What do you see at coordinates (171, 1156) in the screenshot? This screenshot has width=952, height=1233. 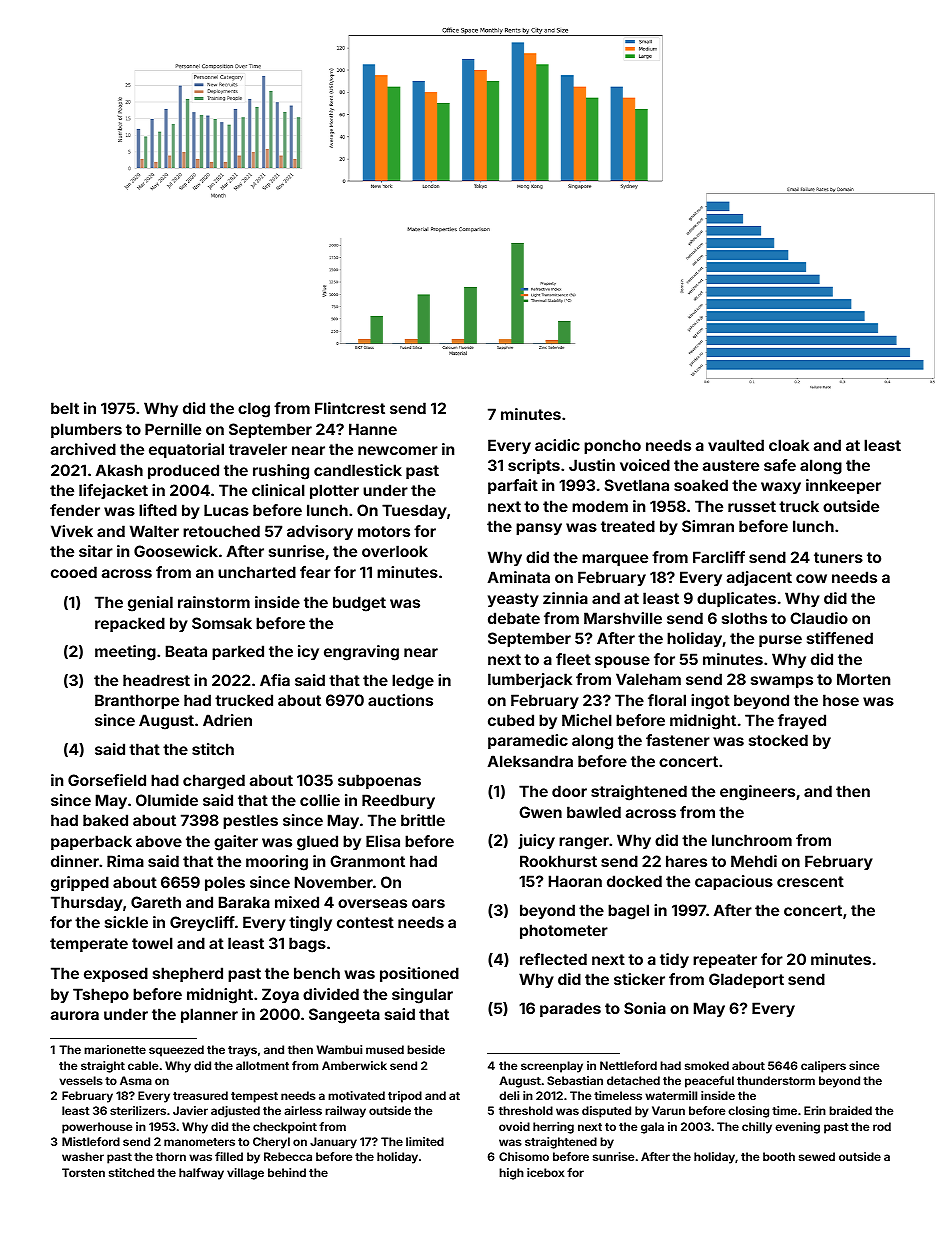 I see `thorn` at bounding box center [171, 1156].
